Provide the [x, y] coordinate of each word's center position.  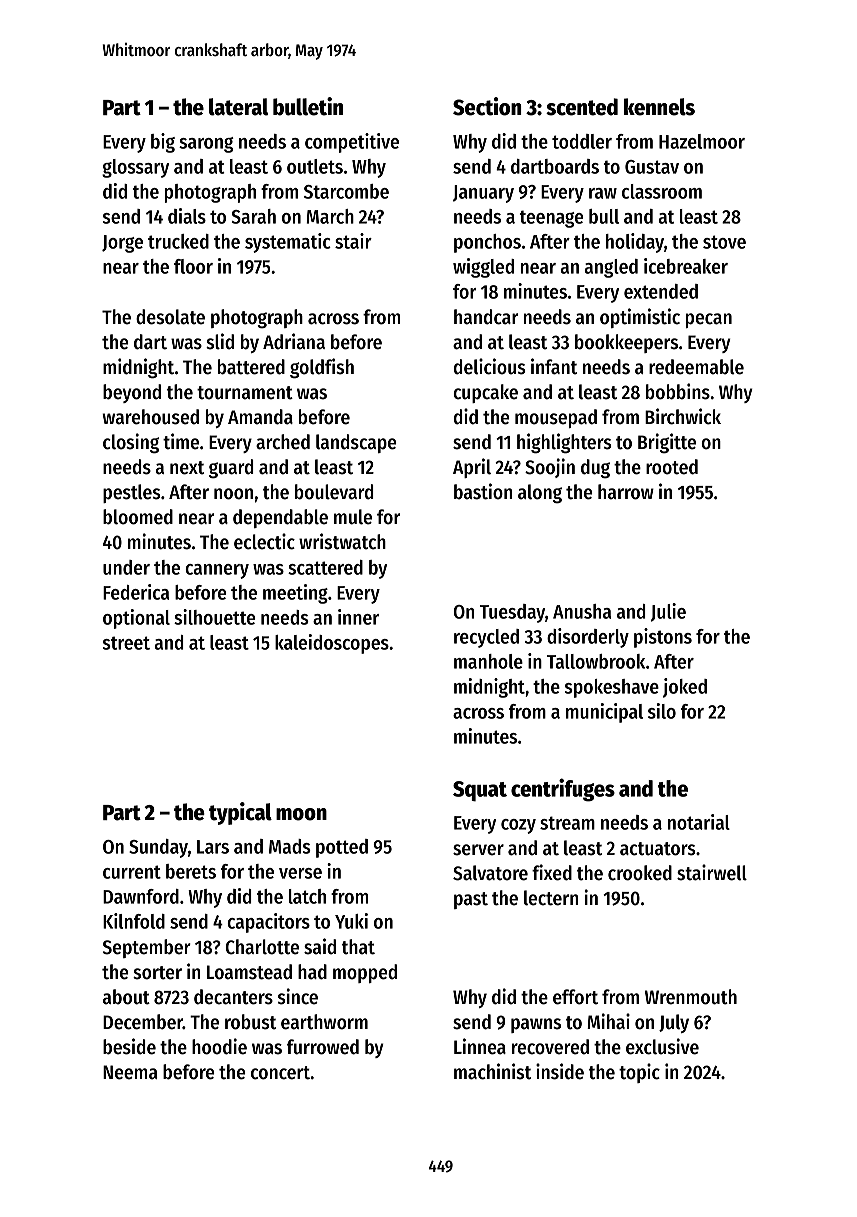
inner [358, 617]
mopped [365, 973]
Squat [480, 791]
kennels [659, 107]
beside [129, 1046]
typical [240, 813]
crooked [640, 873]
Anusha [582, 611]
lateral [238, 107]
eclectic [264, 541]
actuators [658, 849]
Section [487, 106]
